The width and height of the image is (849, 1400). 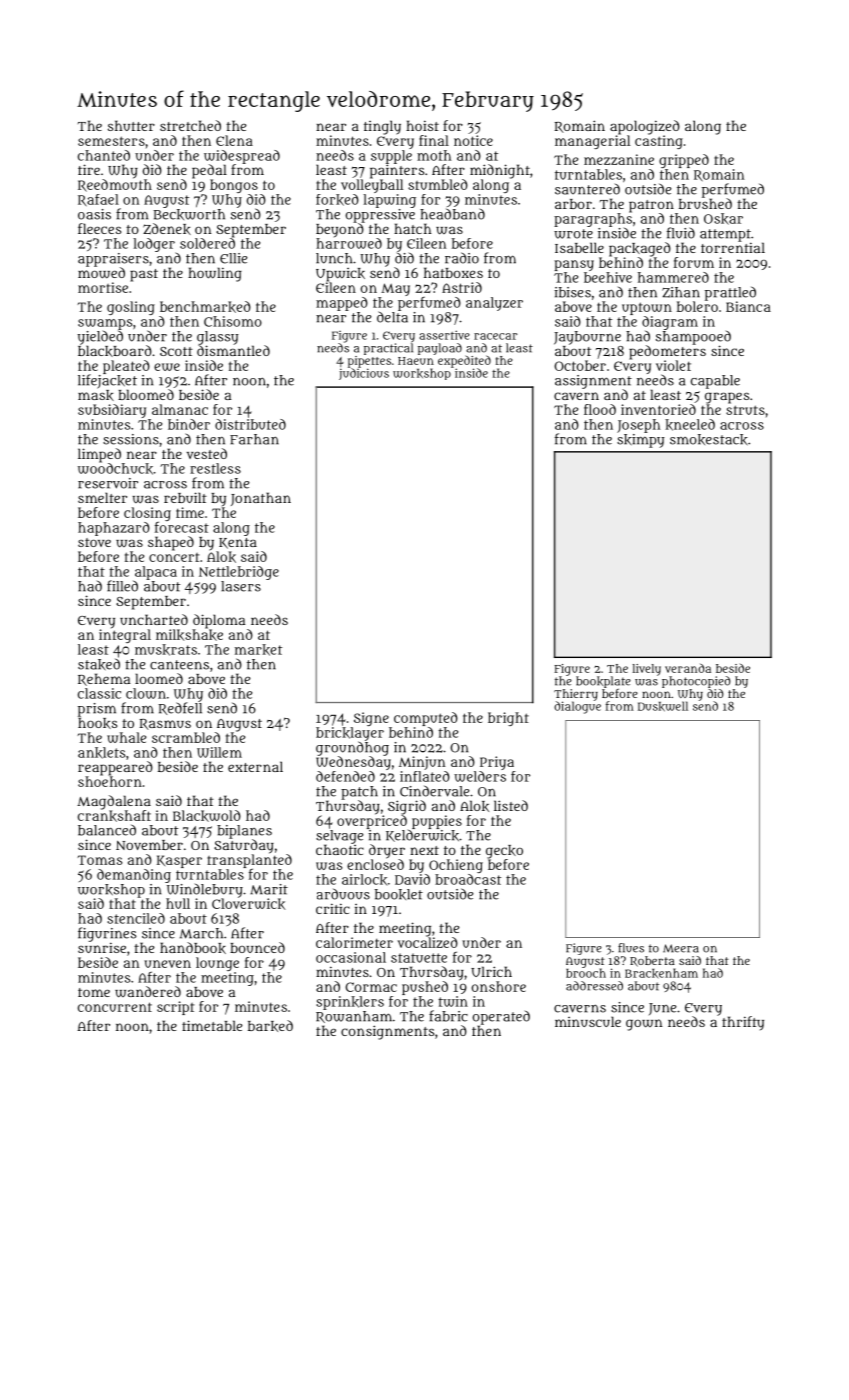 I want to click on past, so click(x=144, y=275).
